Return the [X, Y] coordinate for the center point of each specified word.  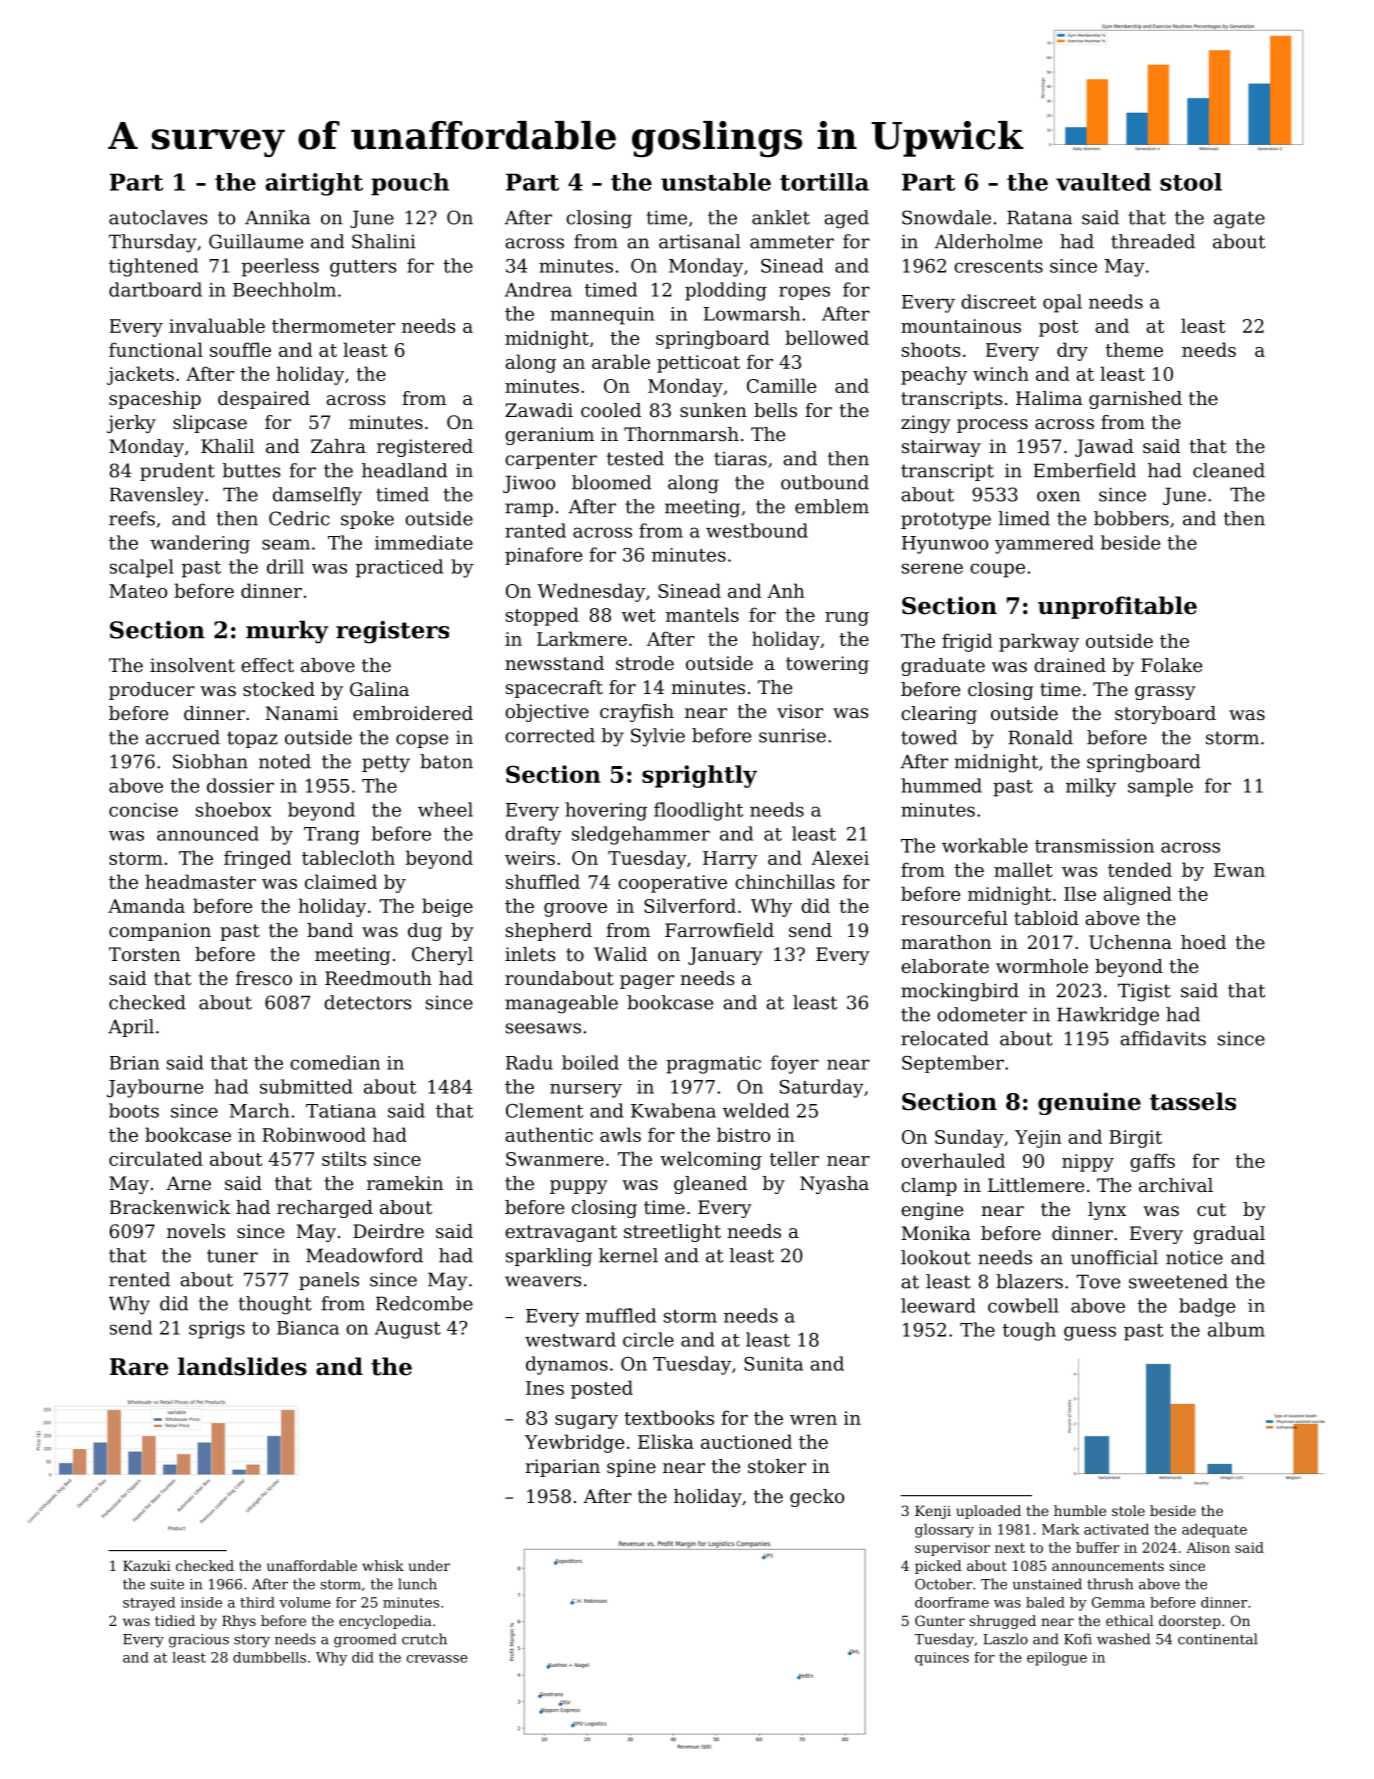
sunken [713, 410]
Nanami [301, 713]
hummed [941, 785]
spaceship [155, 400]
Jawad [1104, 448]
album [1236, 1329]
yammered [1044, 544]
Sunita [773, 1364]
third [257, 1602]
